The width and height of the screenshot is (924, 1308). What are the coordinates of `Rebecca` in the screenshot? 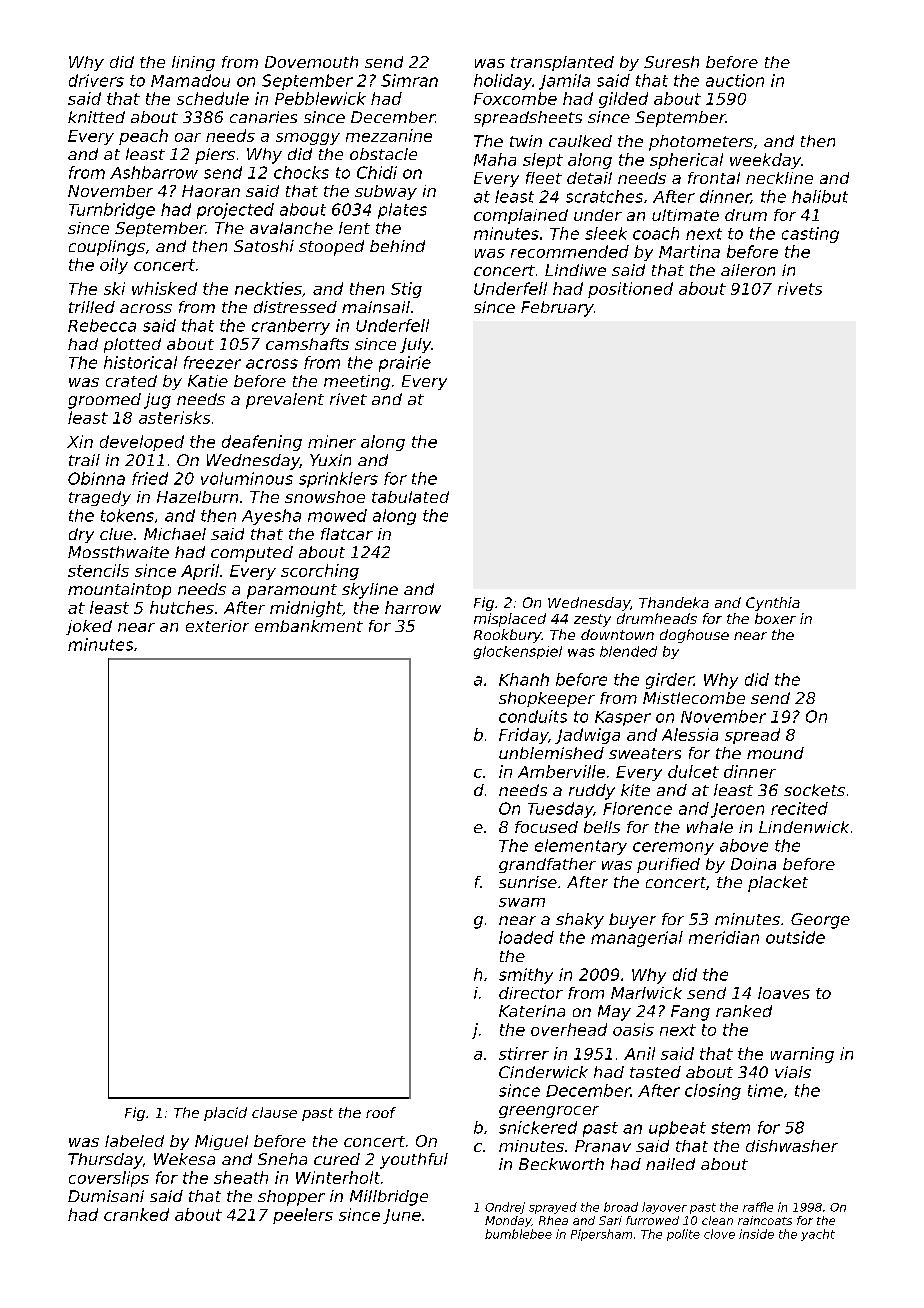 It's located at (102, 325).
